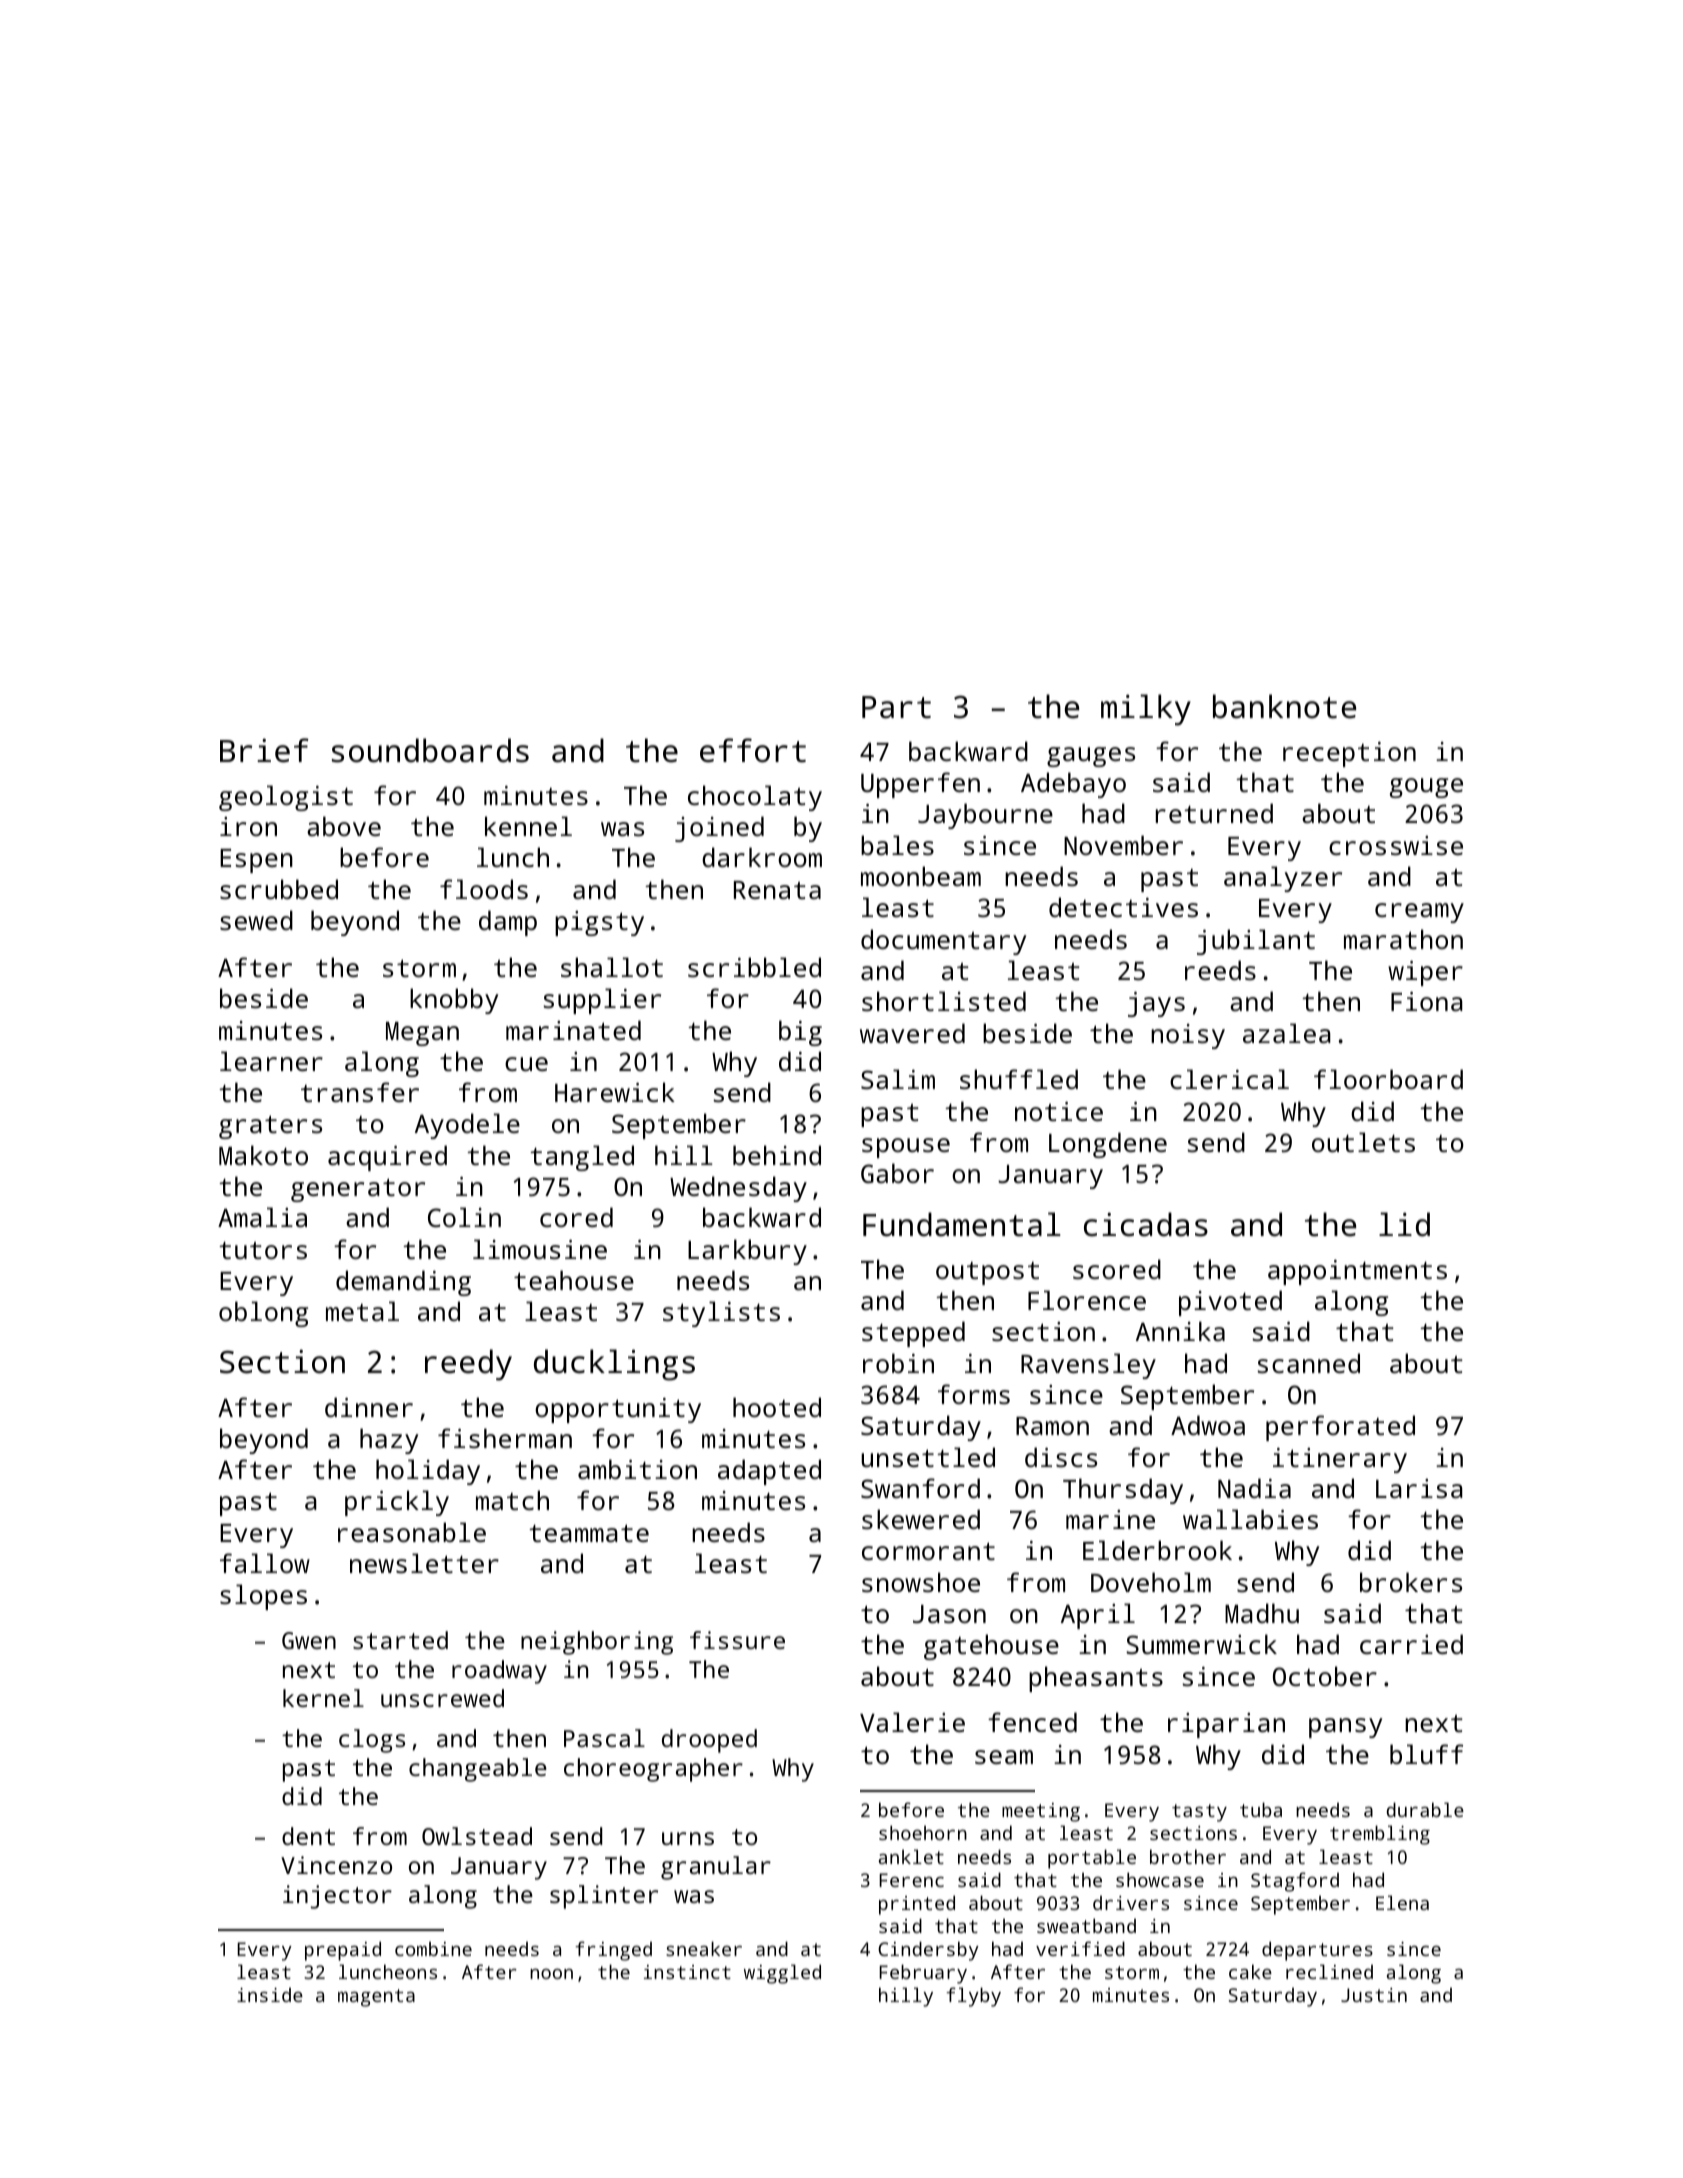  I want to click on instinct, so click(687, 1972).
